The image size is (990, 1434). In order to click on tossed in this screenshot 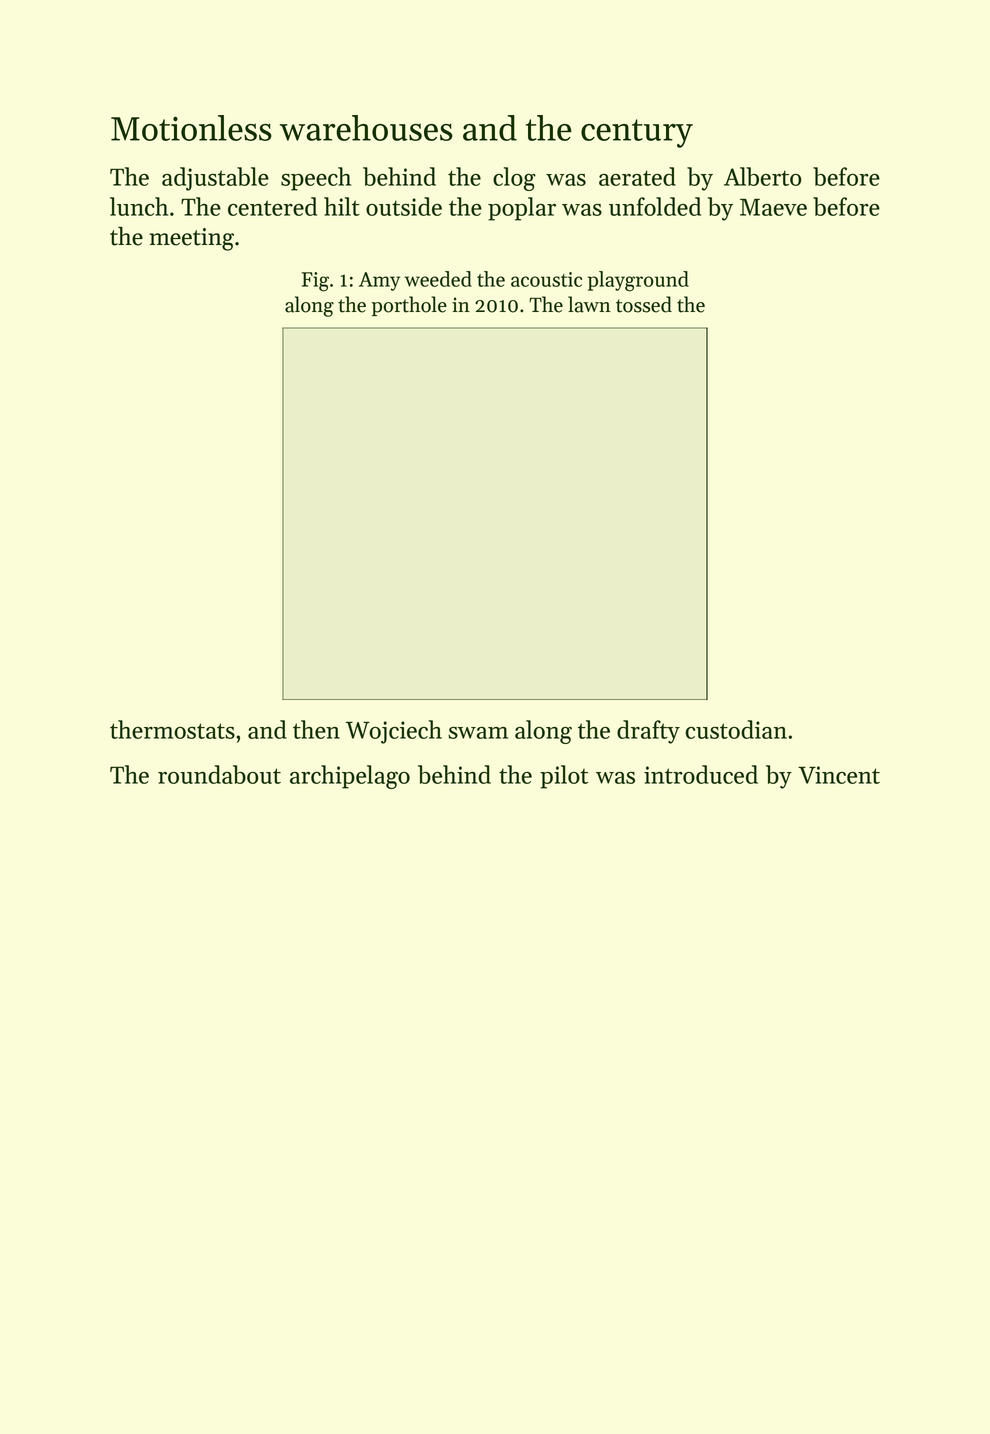, I will do `click(644, 304)`.
